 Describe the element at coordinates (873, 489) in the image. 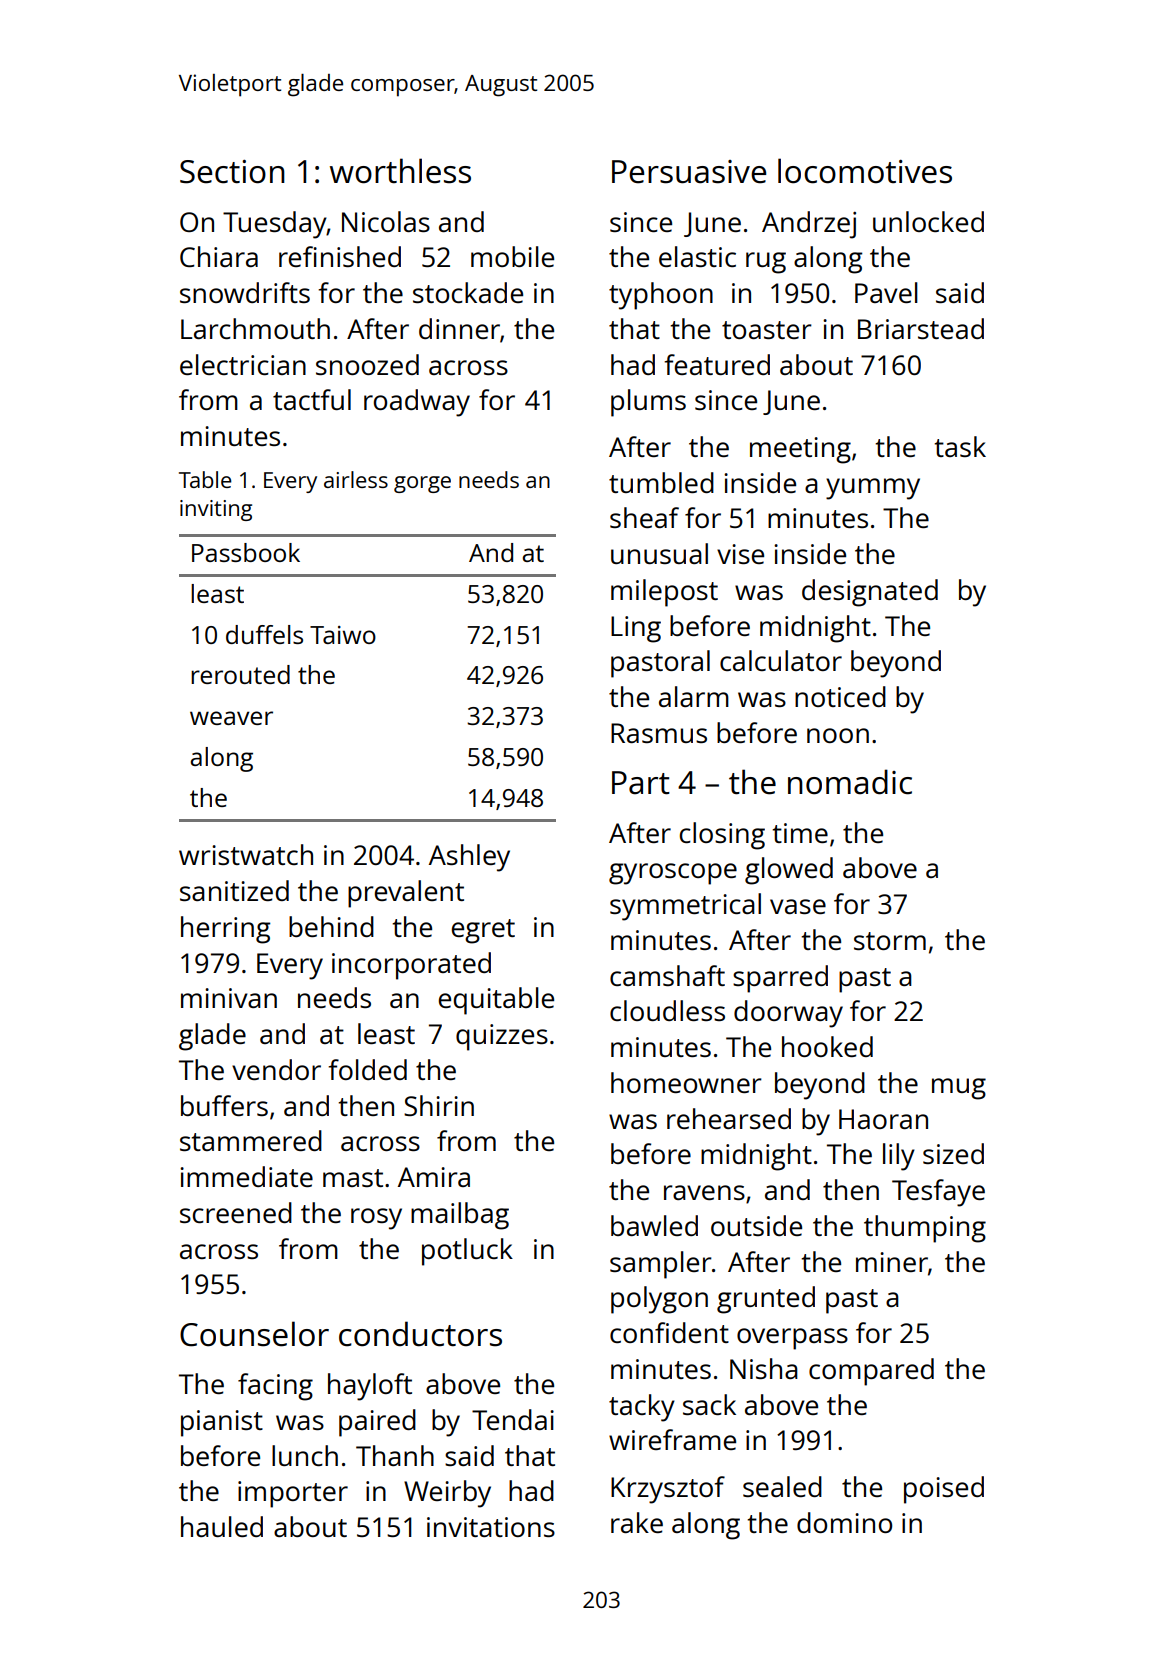

I see `yummy` at that location.
